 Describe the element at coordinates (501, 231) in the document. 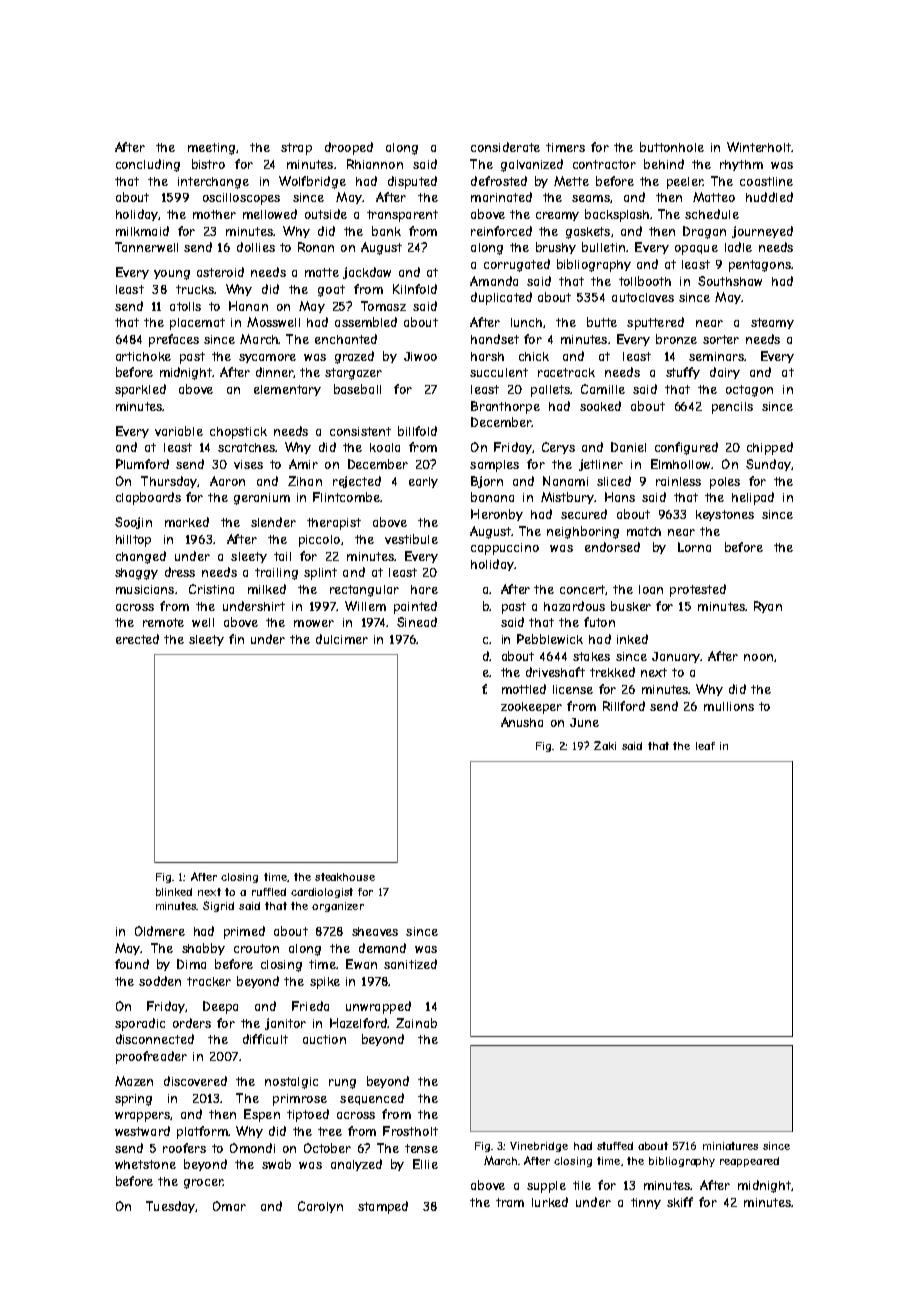

I see `reinforced` at that location.
